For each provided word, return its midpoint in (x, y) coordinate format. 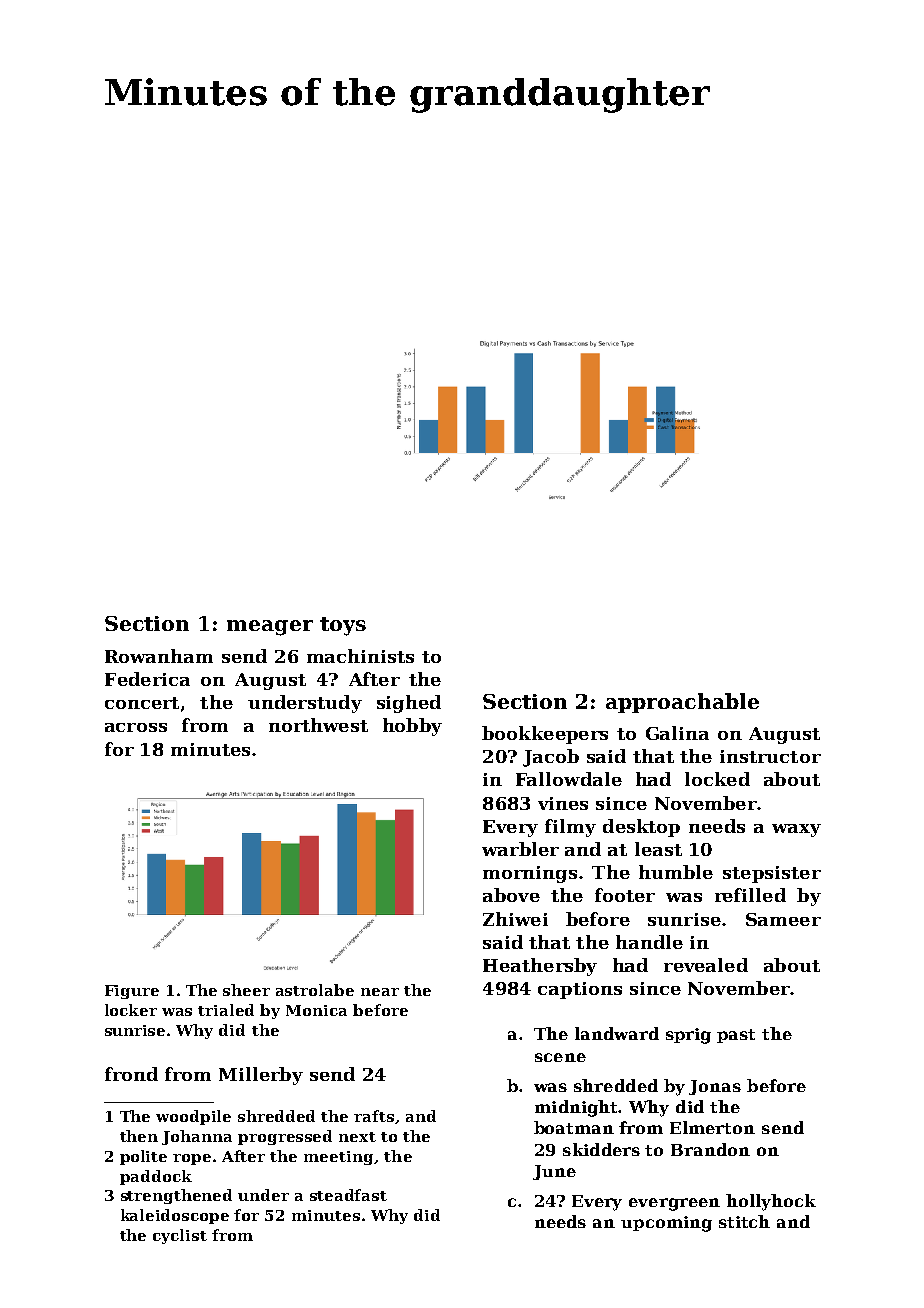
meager (270, 628)
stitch (744, 1221)
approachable (682, 703)
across (136, 727)
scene (560, 1057)
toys (343, 626)
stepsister (772, 874)
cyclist (180, 1236)
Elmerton (712, 1127)
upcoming (666, 1224)
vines (563, 803)
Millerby (261, 1076)
